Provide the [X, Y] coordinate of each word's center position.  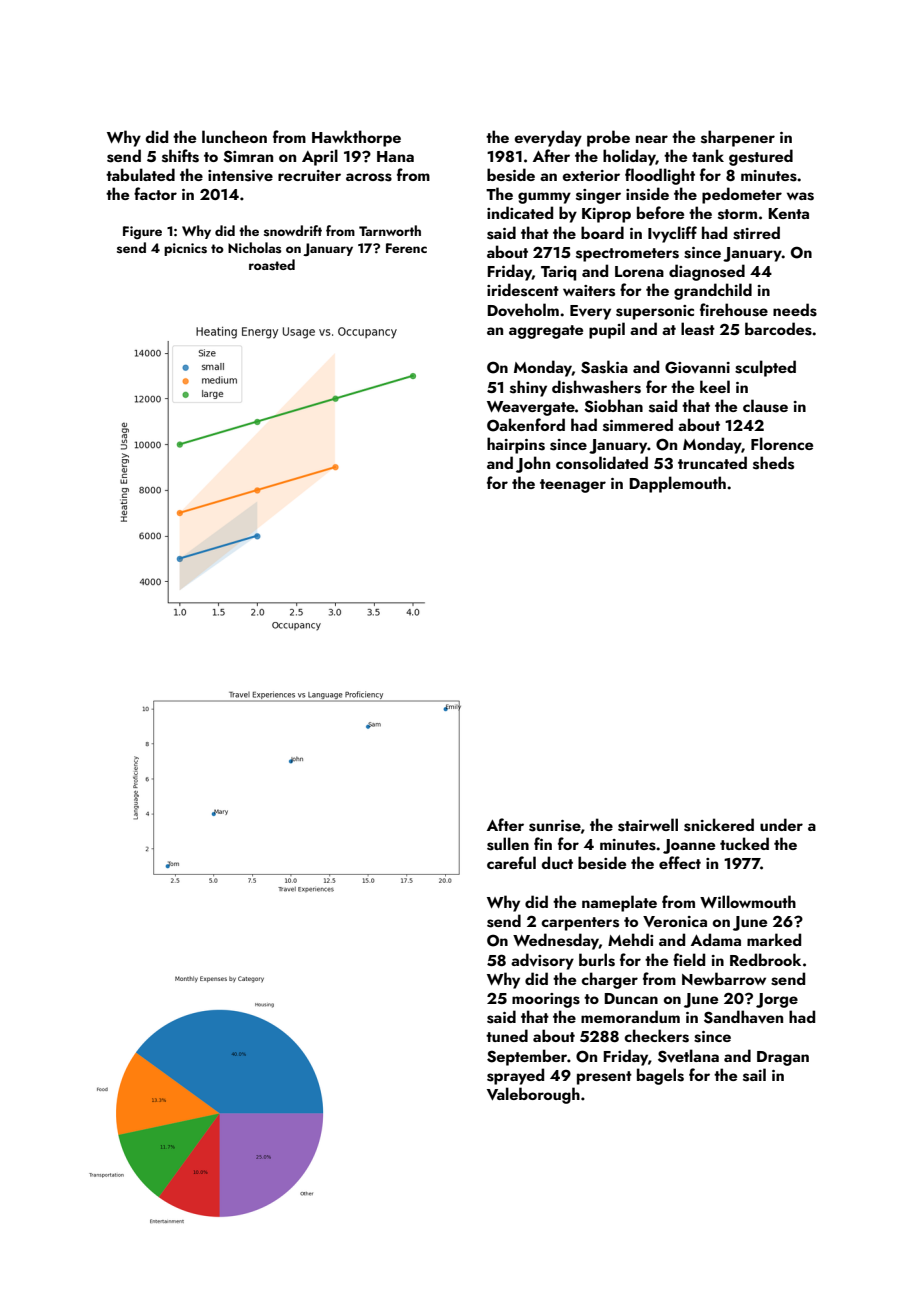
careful [511, 862]
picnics [185, 249]
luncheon [234, 136]
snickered [719, 825]
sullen [508, 844]
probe [608, 138]
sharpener [738, 138]
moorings [546, 1000]
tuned [507, 1035]
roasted [272, 265]
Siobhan [613, 406]
